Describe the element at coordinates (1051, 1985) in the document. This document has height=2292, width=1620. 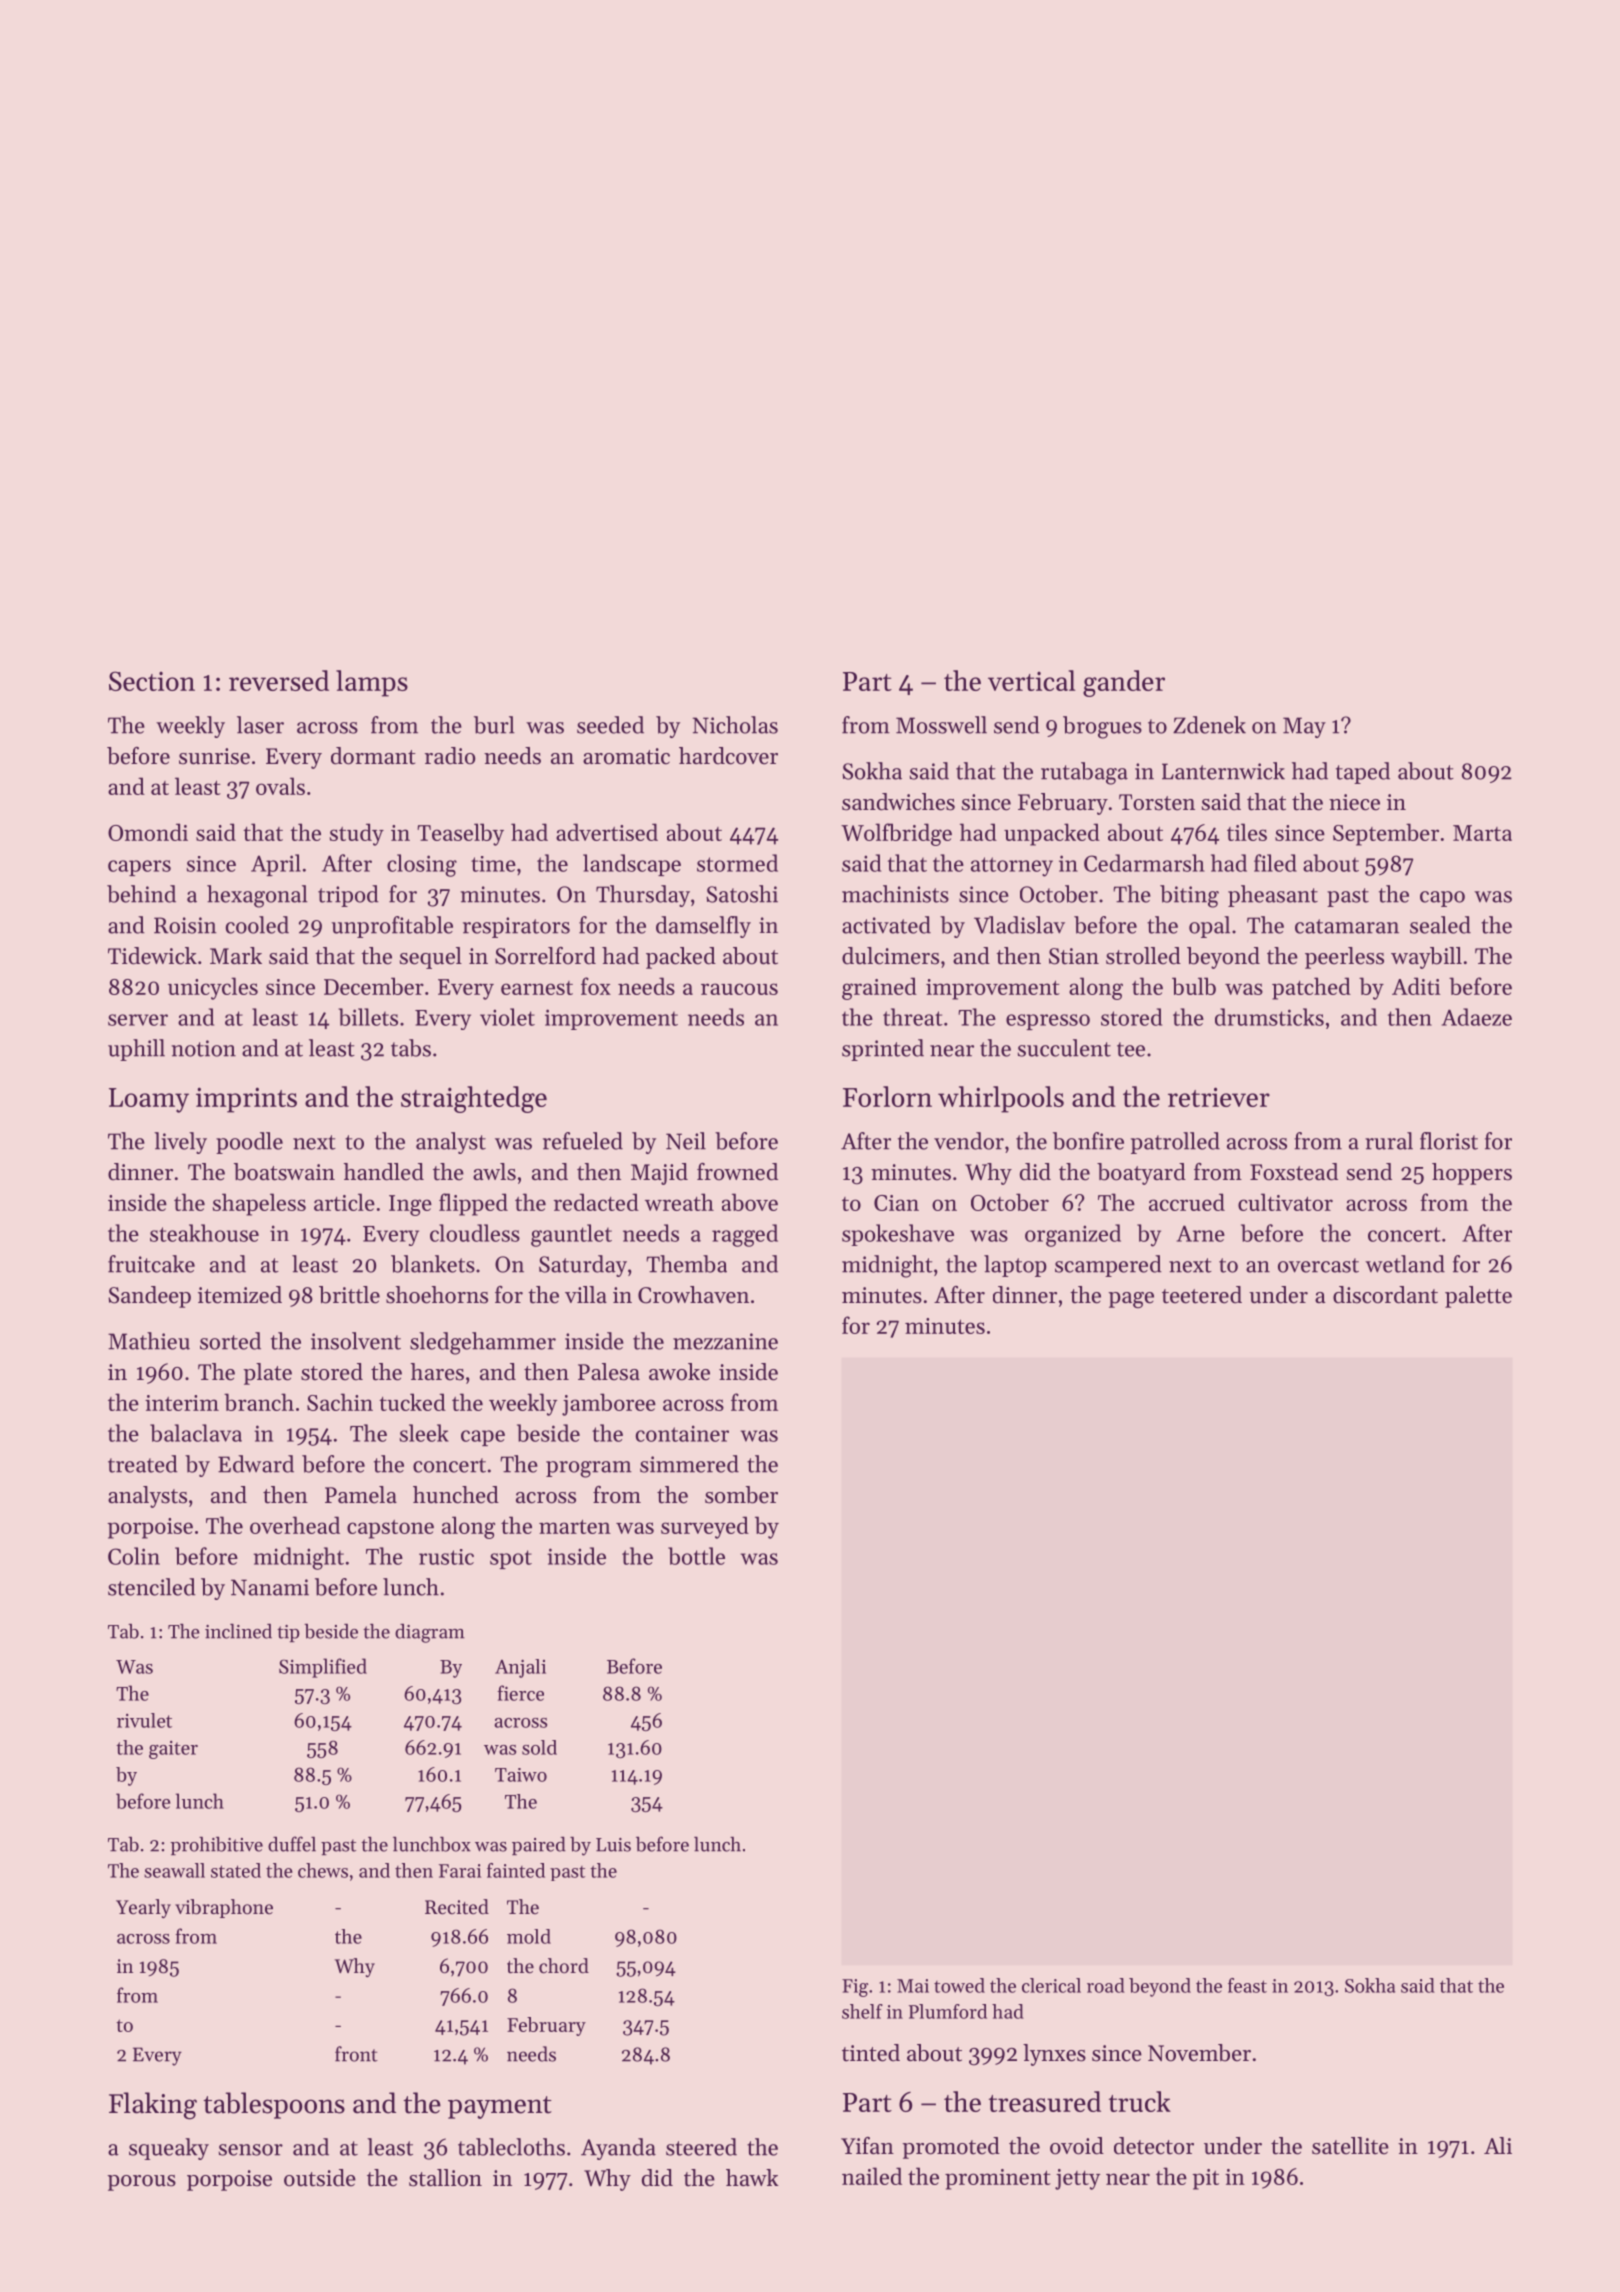
I see `clerical` at that location.
